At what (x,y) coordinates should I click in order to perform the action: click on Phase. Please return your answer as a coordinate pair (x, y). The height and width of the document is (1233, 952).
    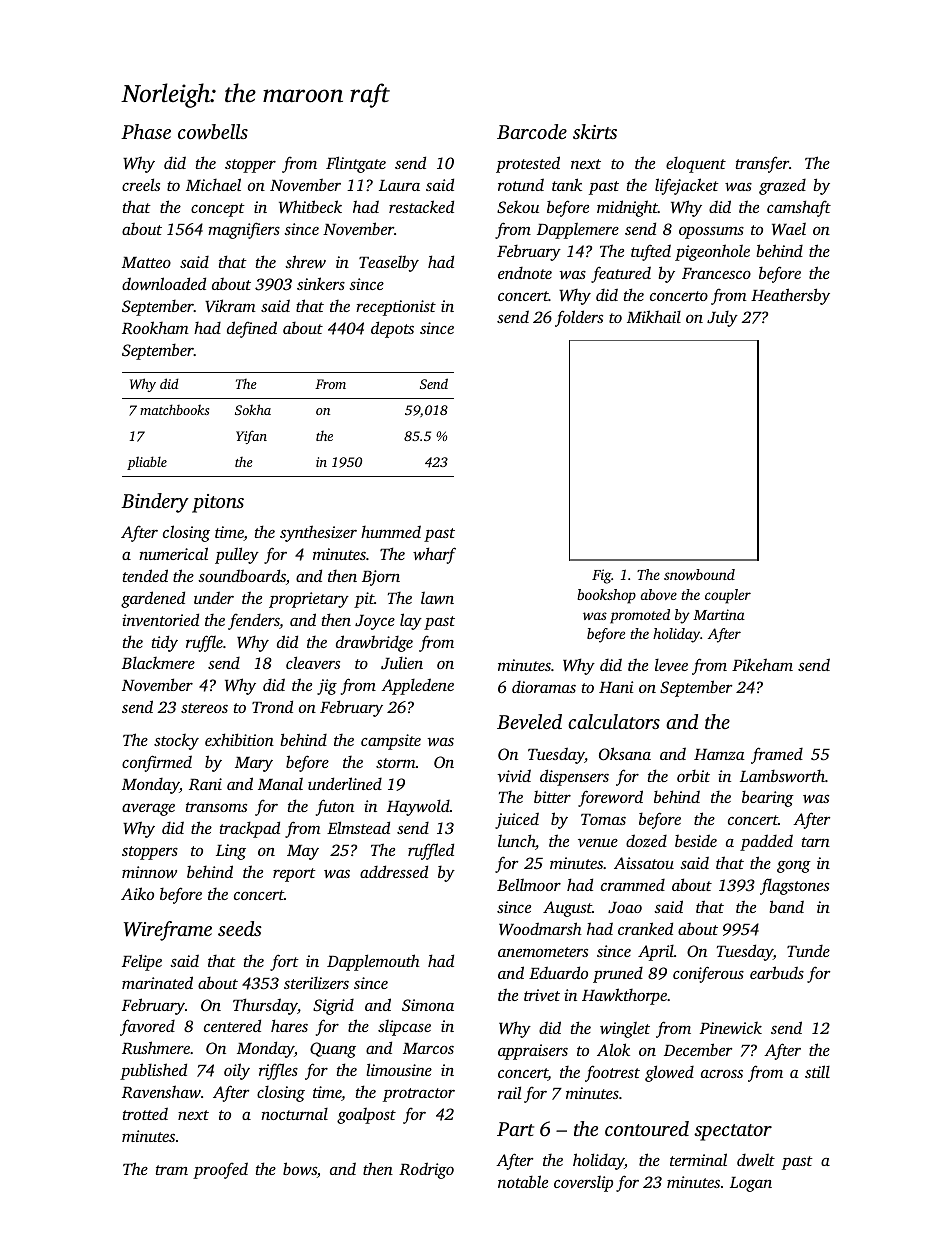
    Looking at the image, I should click on (146, 131).
